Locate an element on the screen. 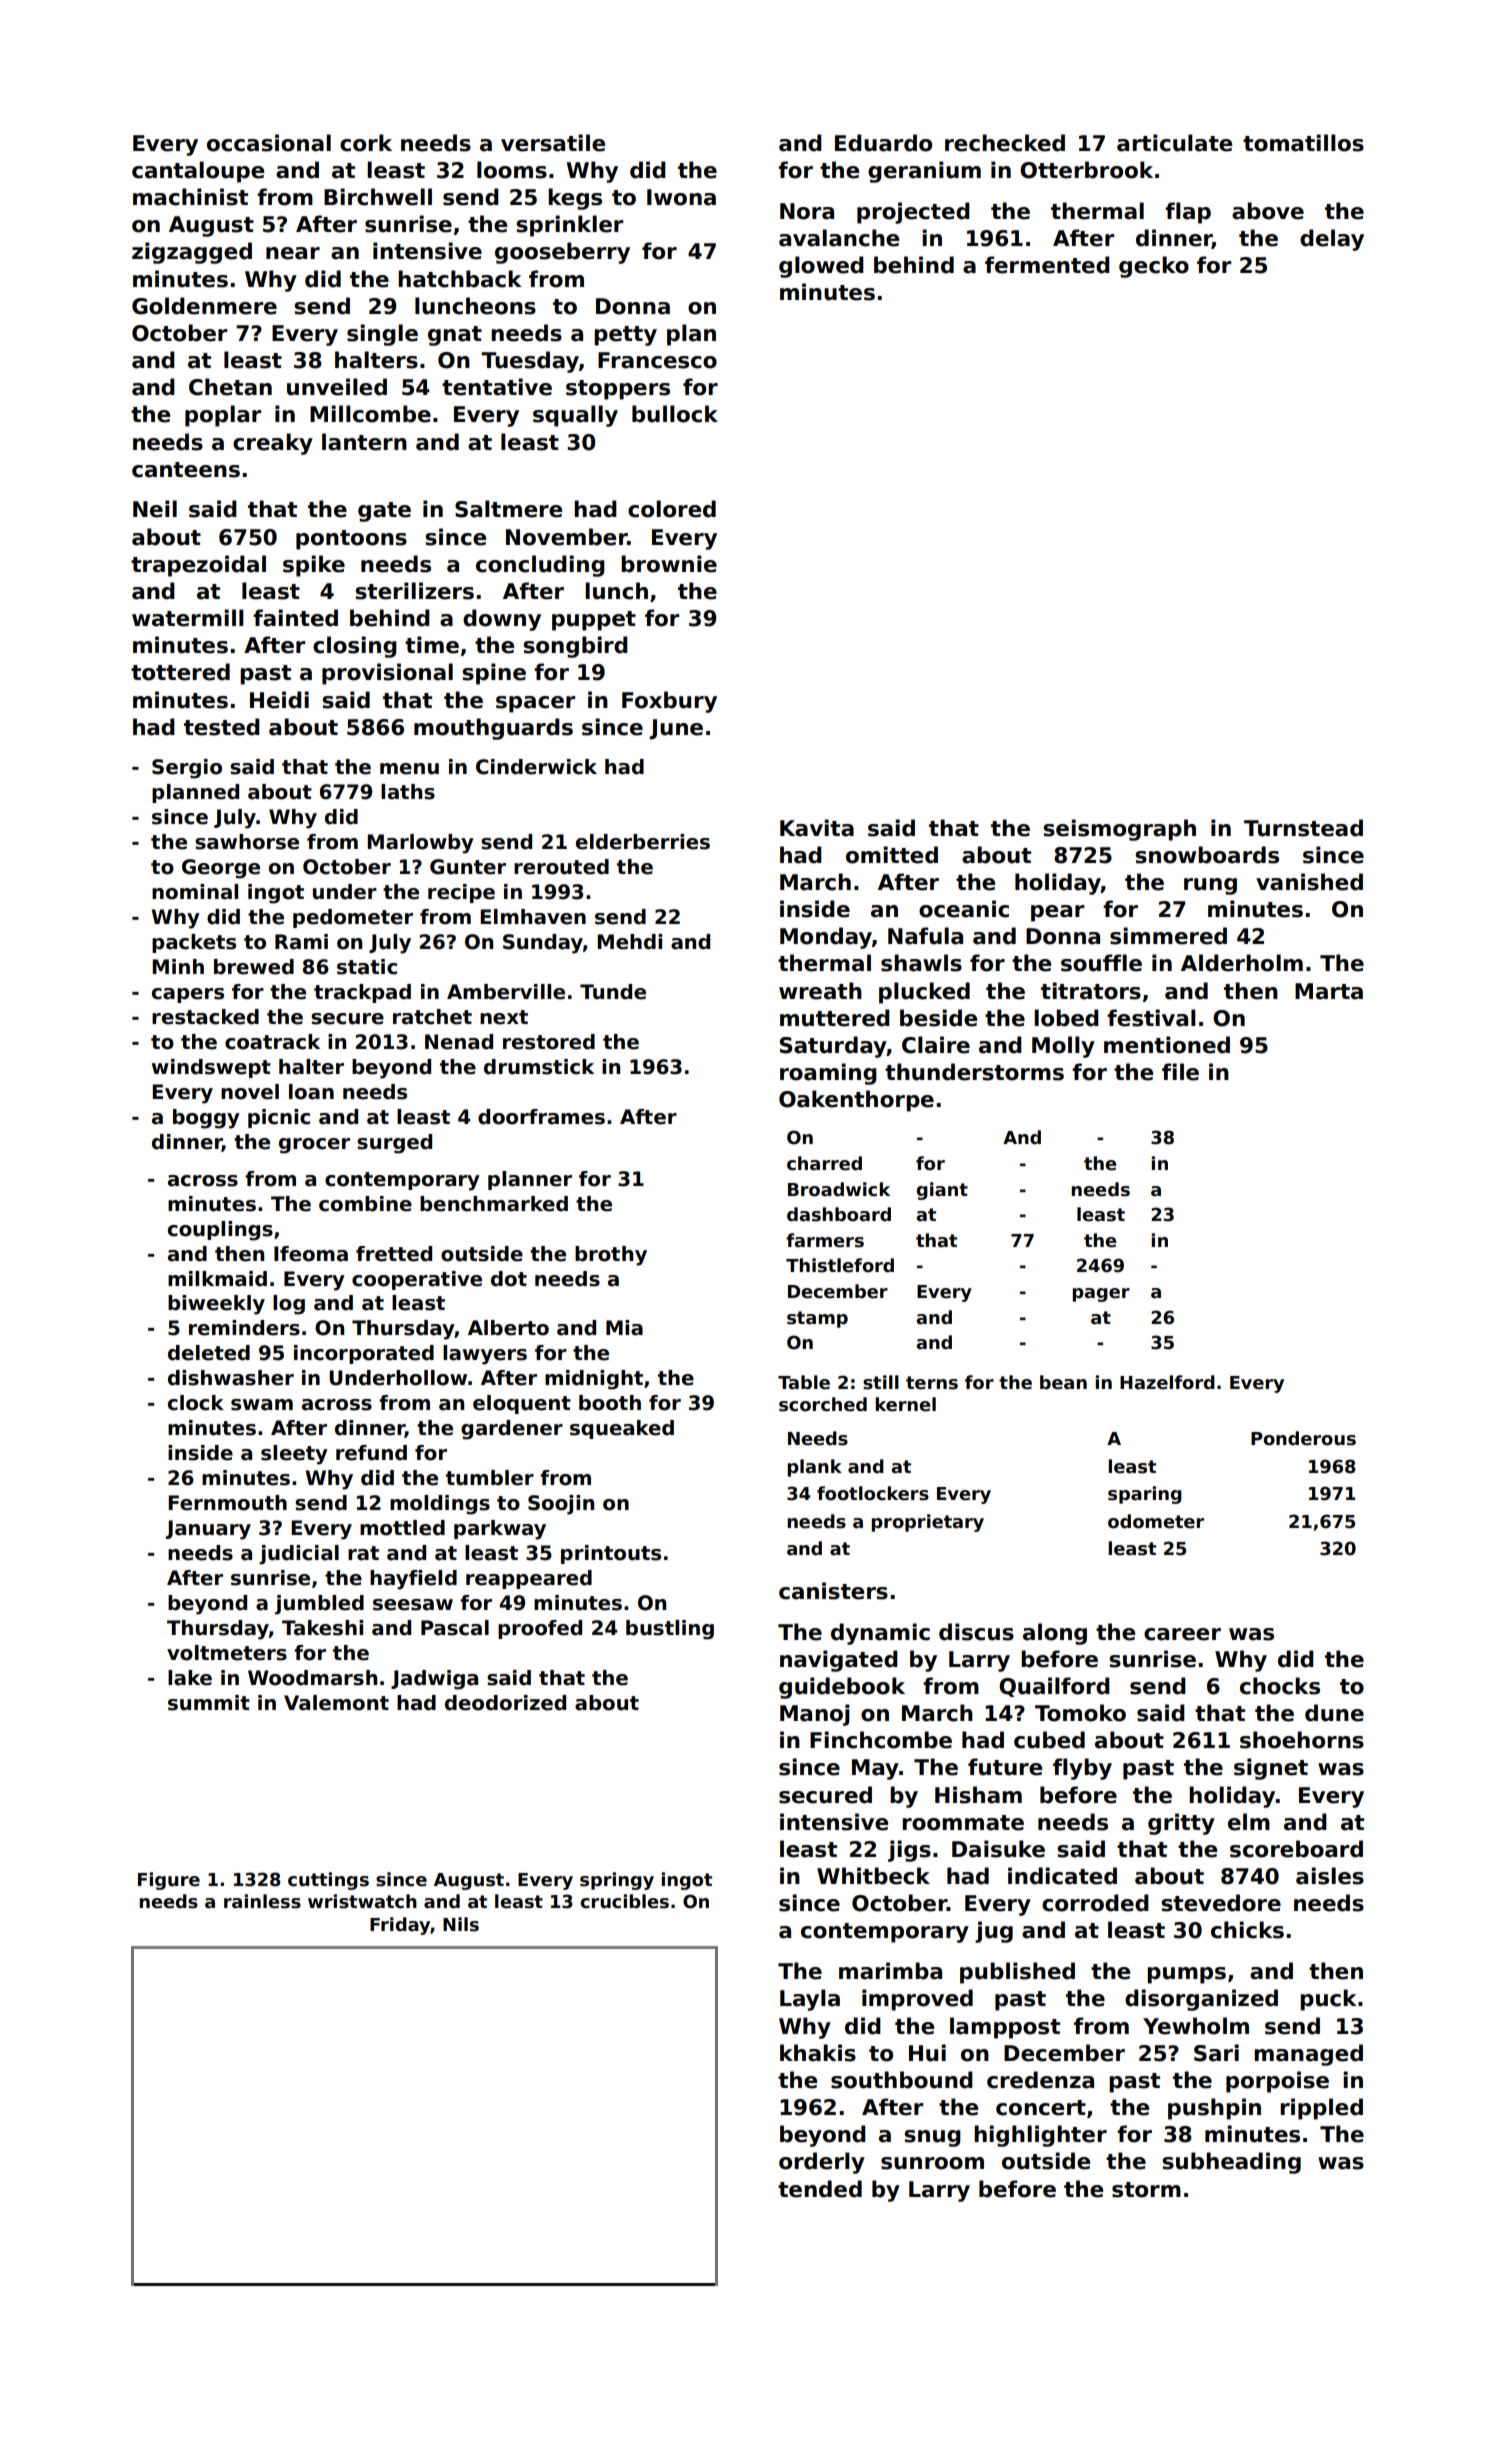 The width and height of the screenshot is (1496, 2464). colored is located at coordinates (672, 509).
